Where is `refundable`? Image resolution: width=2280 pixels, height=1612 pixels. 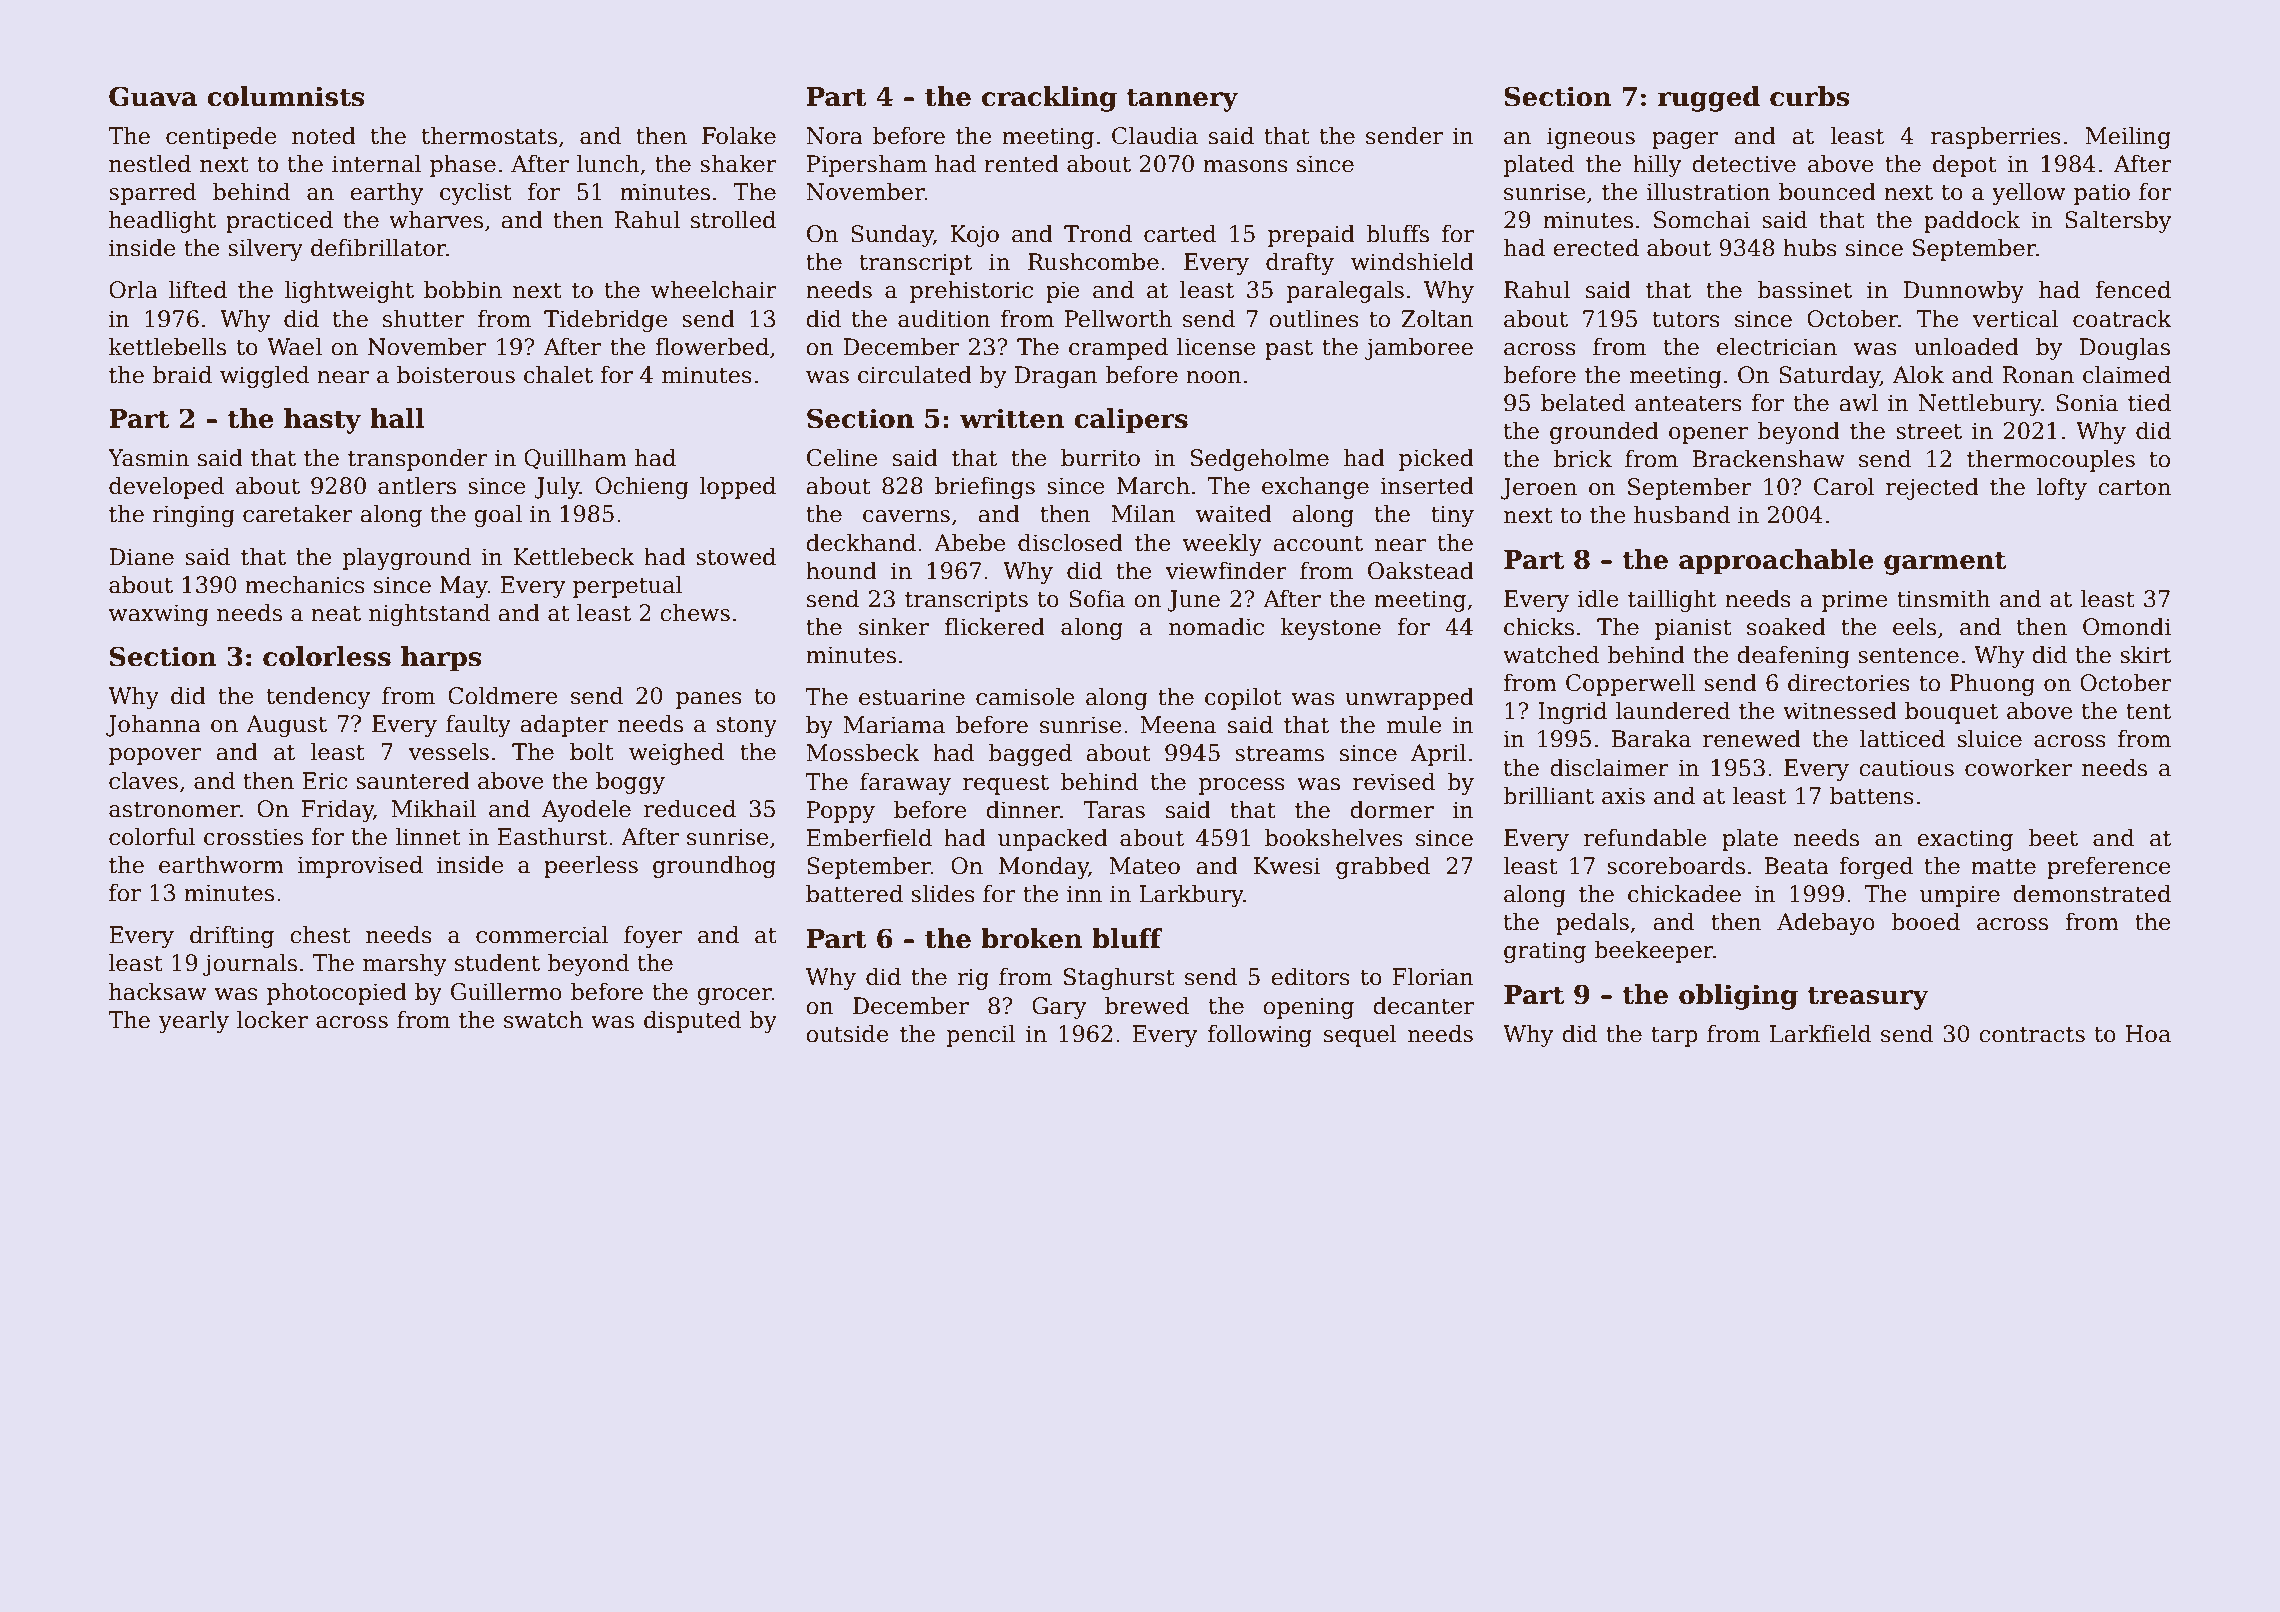
refundable is located at coordinates (1645, 837).
